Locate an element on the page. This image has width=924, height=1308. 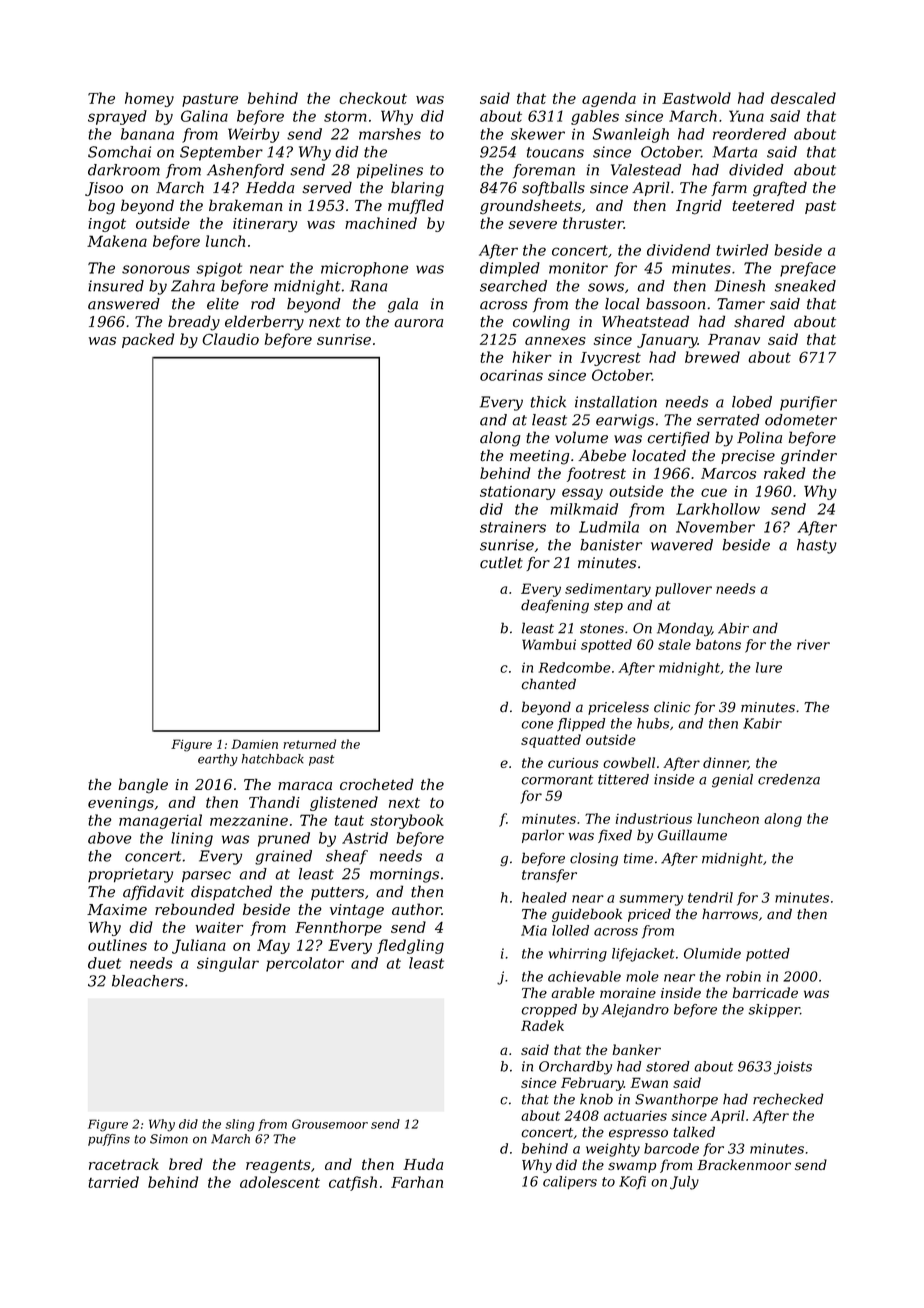
Farhan is located at coordinates (417, 1182).
